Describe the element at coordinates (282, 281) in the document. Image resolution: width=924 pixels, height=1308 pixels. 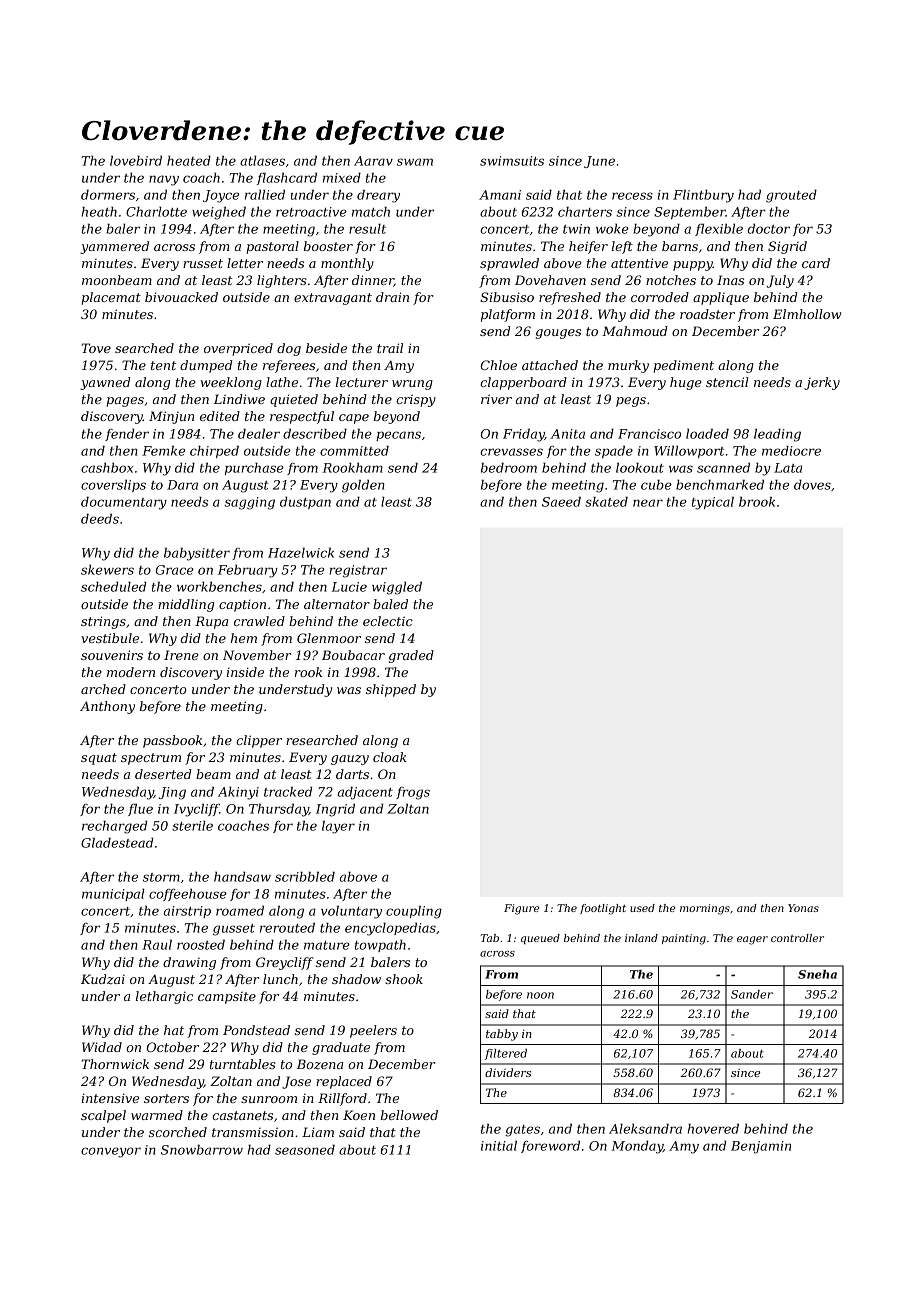
I see `lighters` at that location.
